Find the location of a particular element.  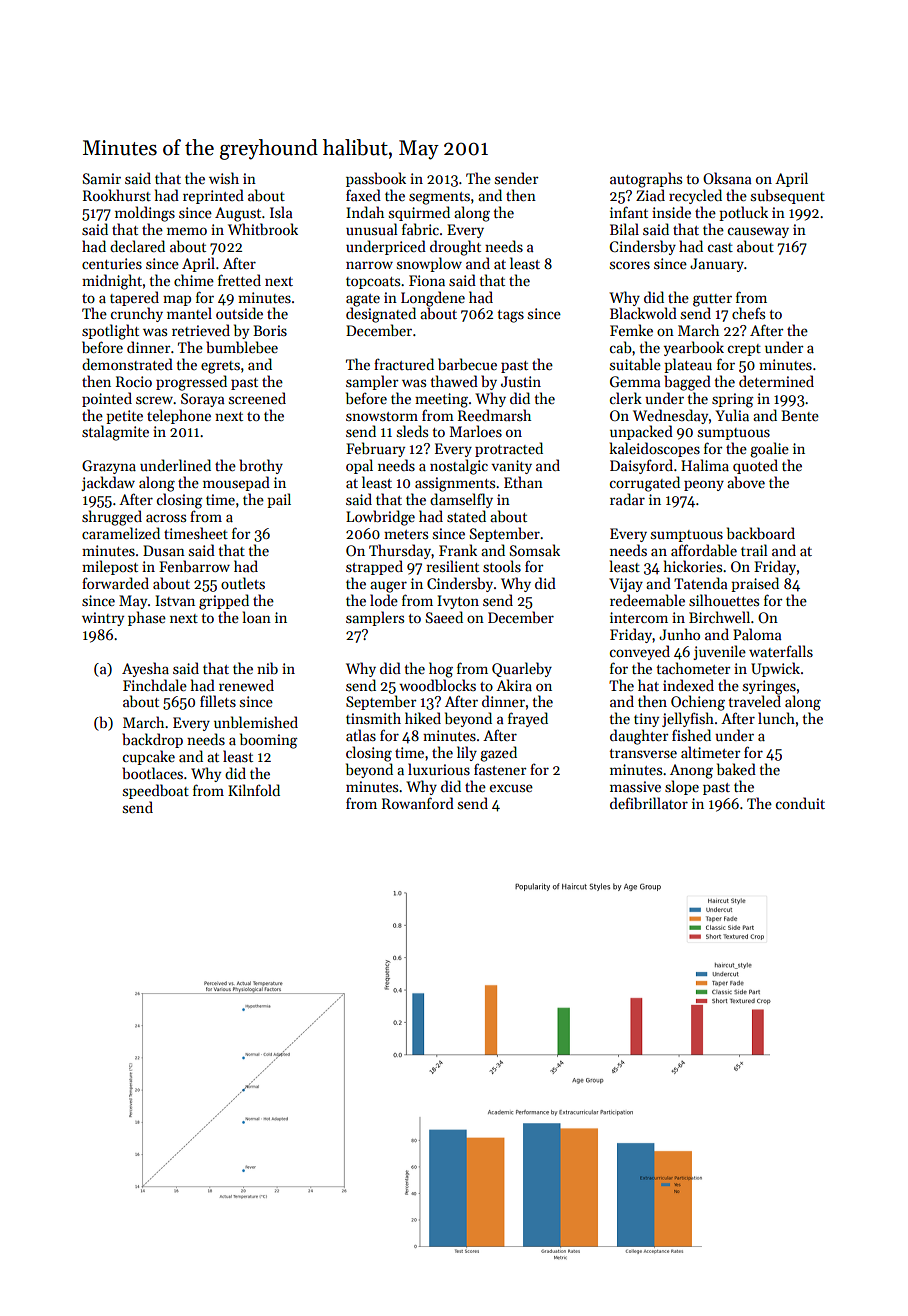

Indah is located at coordinates (365, 212).
